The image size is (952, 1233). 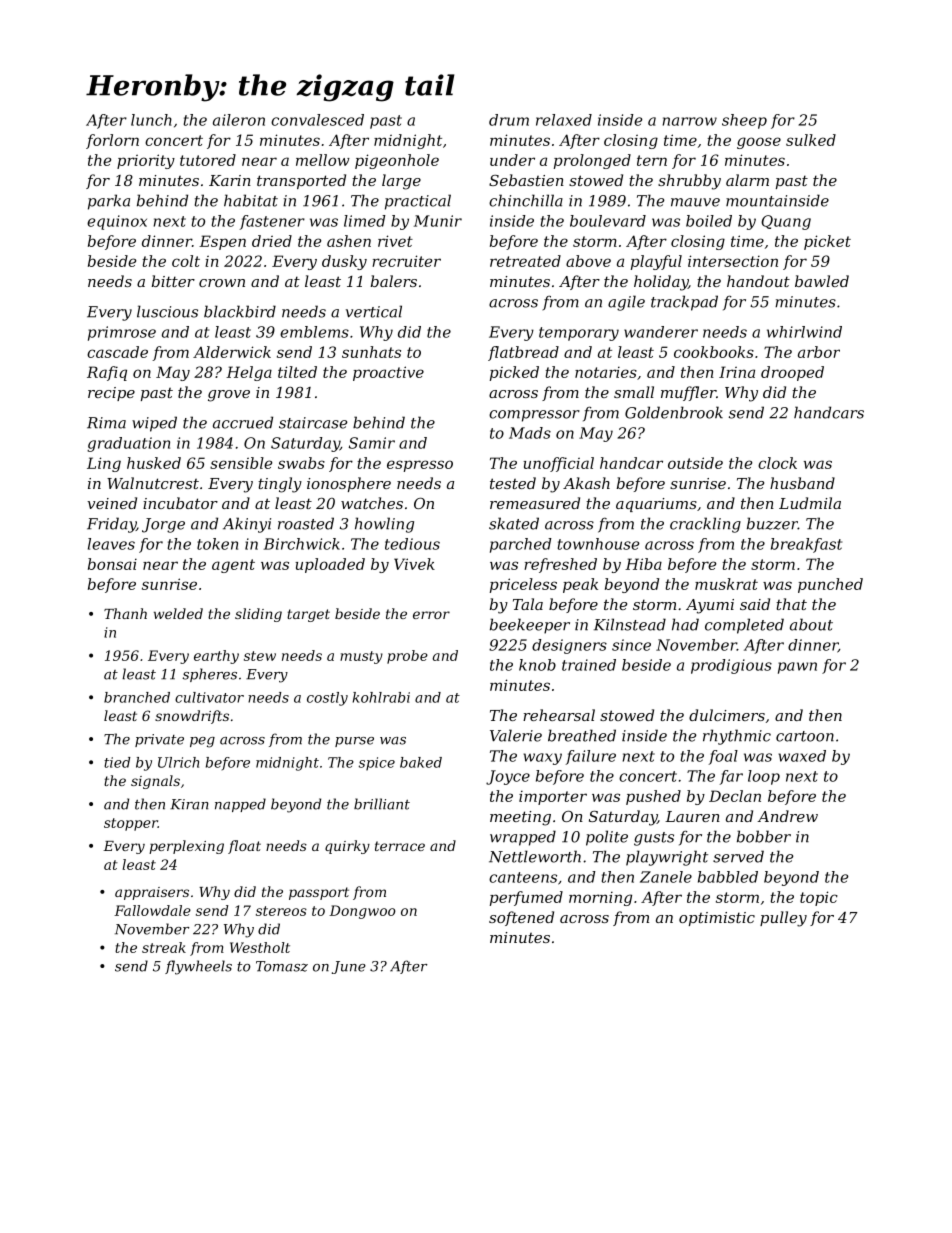 I want to click on outside, so click(x=695, y=463).
